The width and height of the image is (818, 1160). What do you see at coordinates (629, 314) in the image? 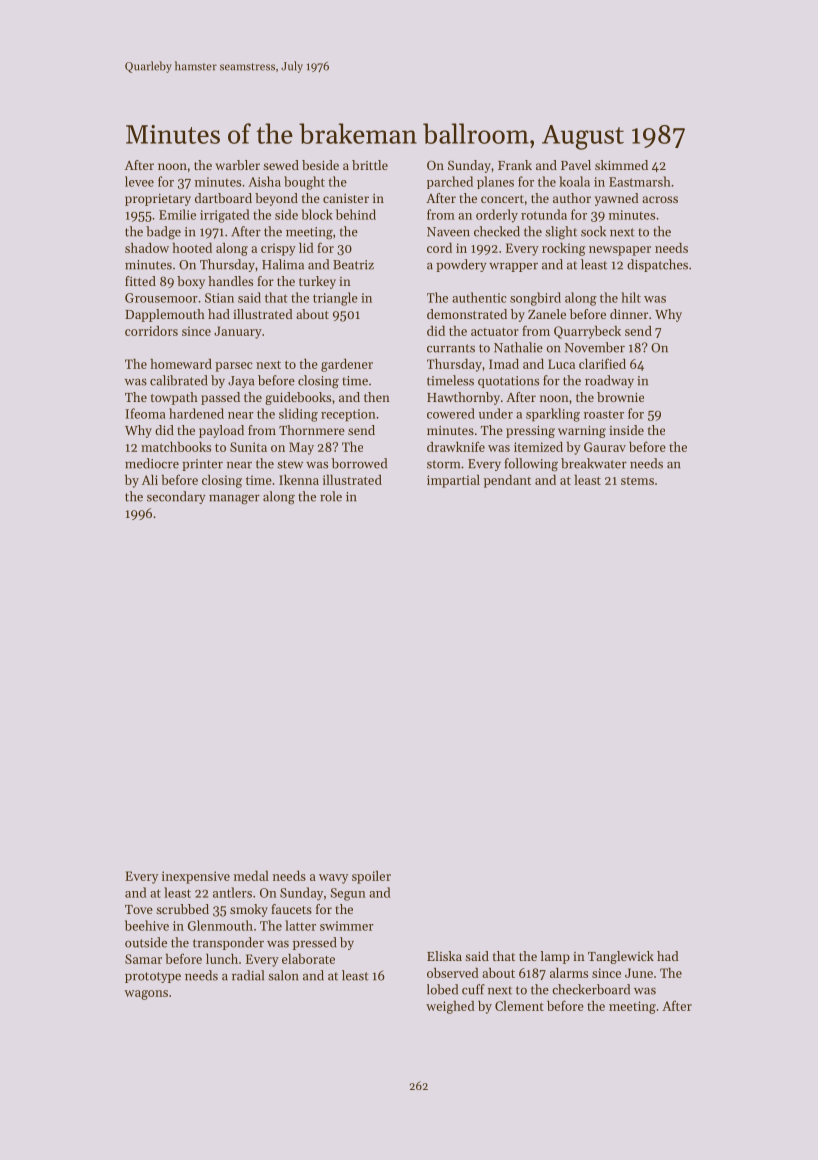
I see `dinner` at bounding box center [629, 314].
